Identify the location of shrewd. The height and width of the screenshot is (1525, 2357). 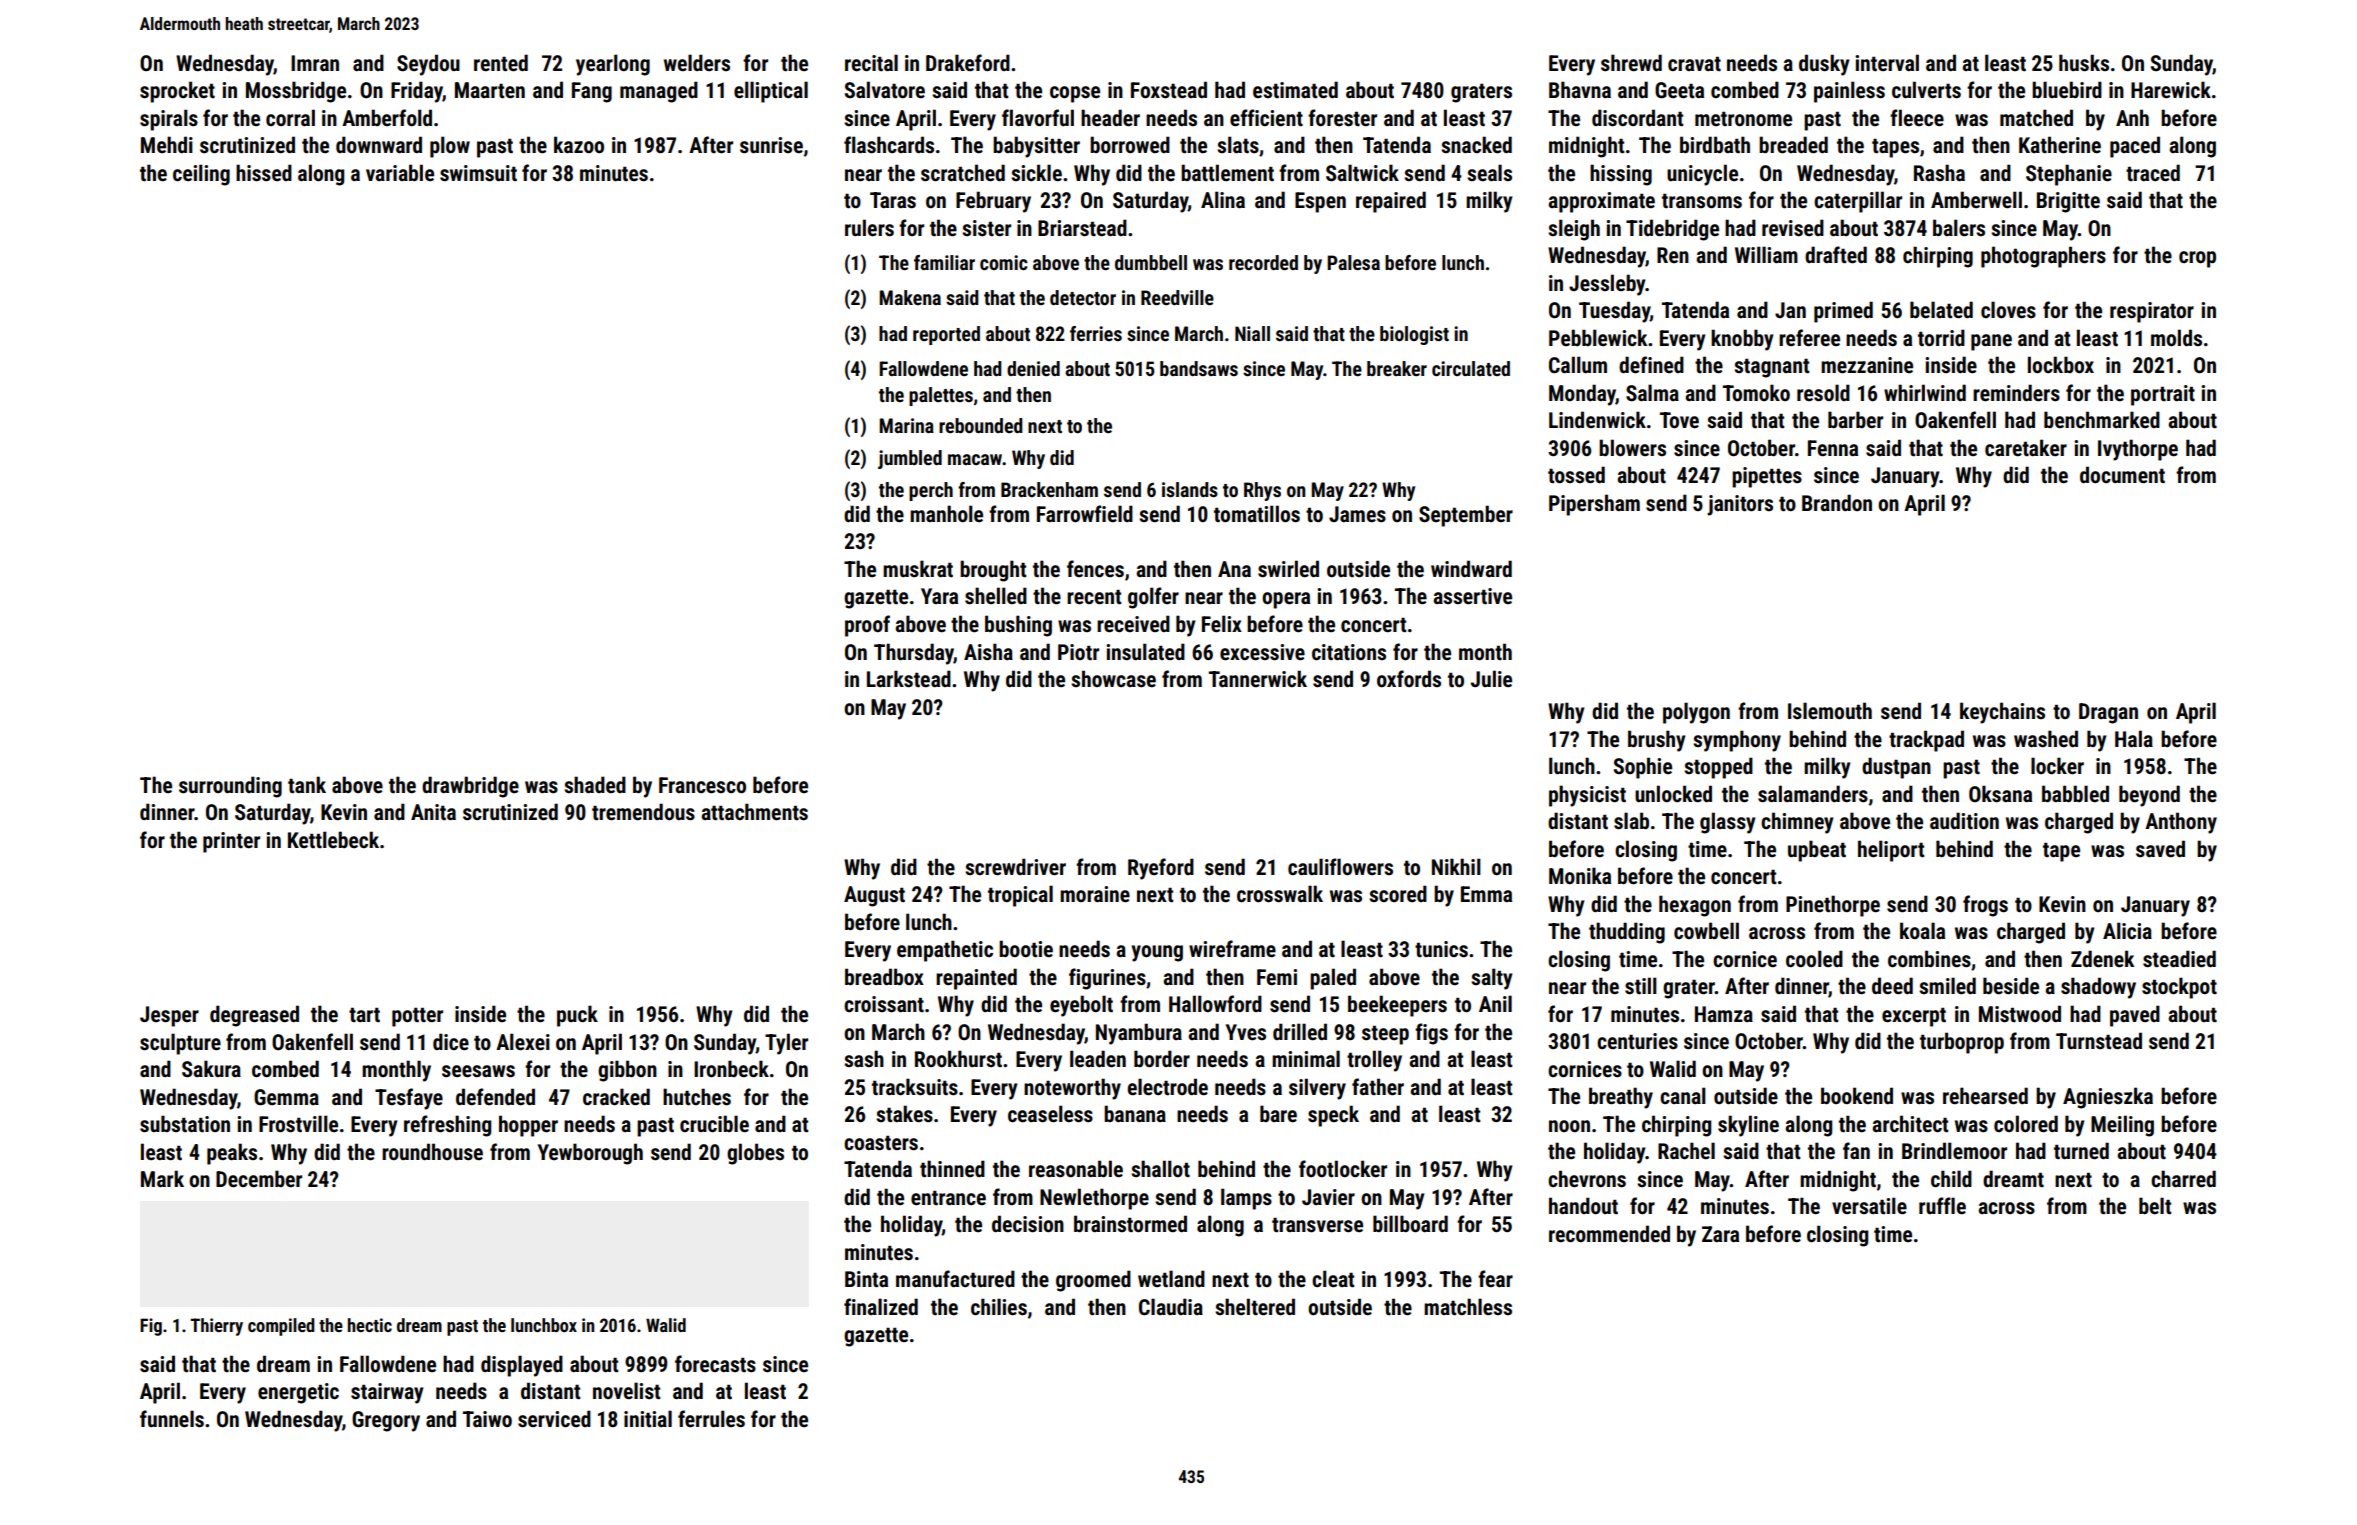
(1631, 63).
